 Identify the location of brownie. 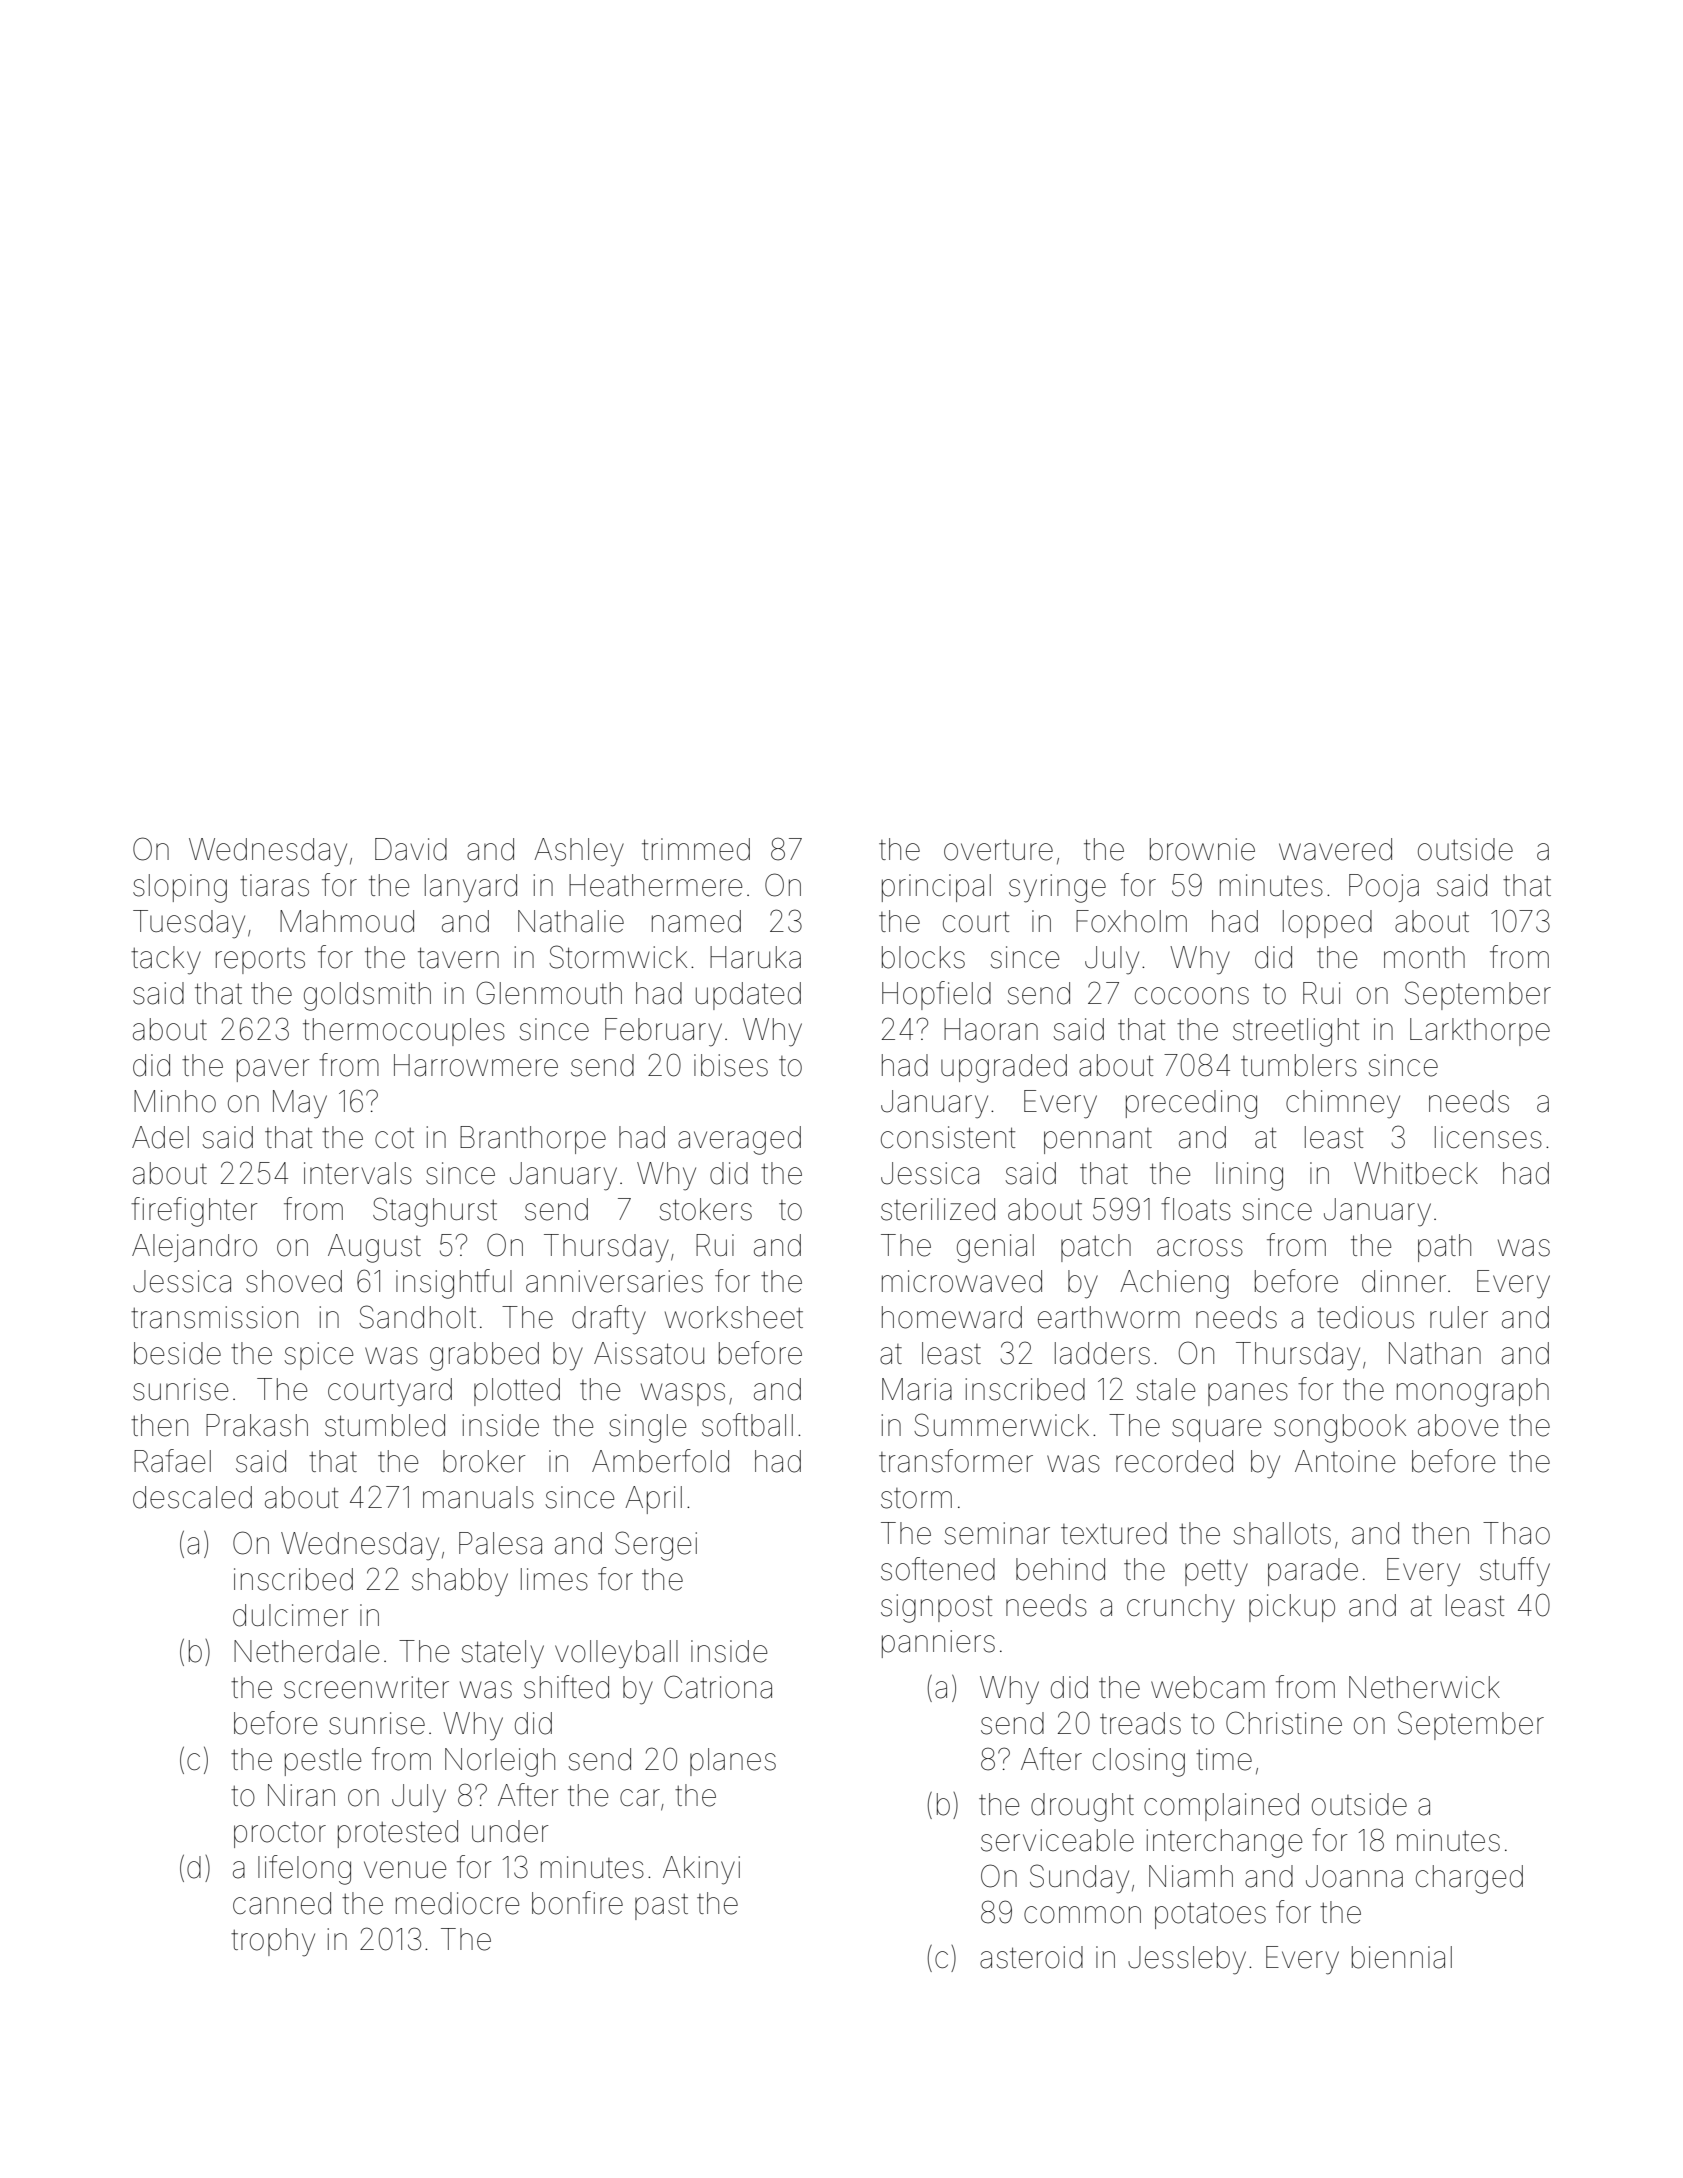
(1202, 849).
